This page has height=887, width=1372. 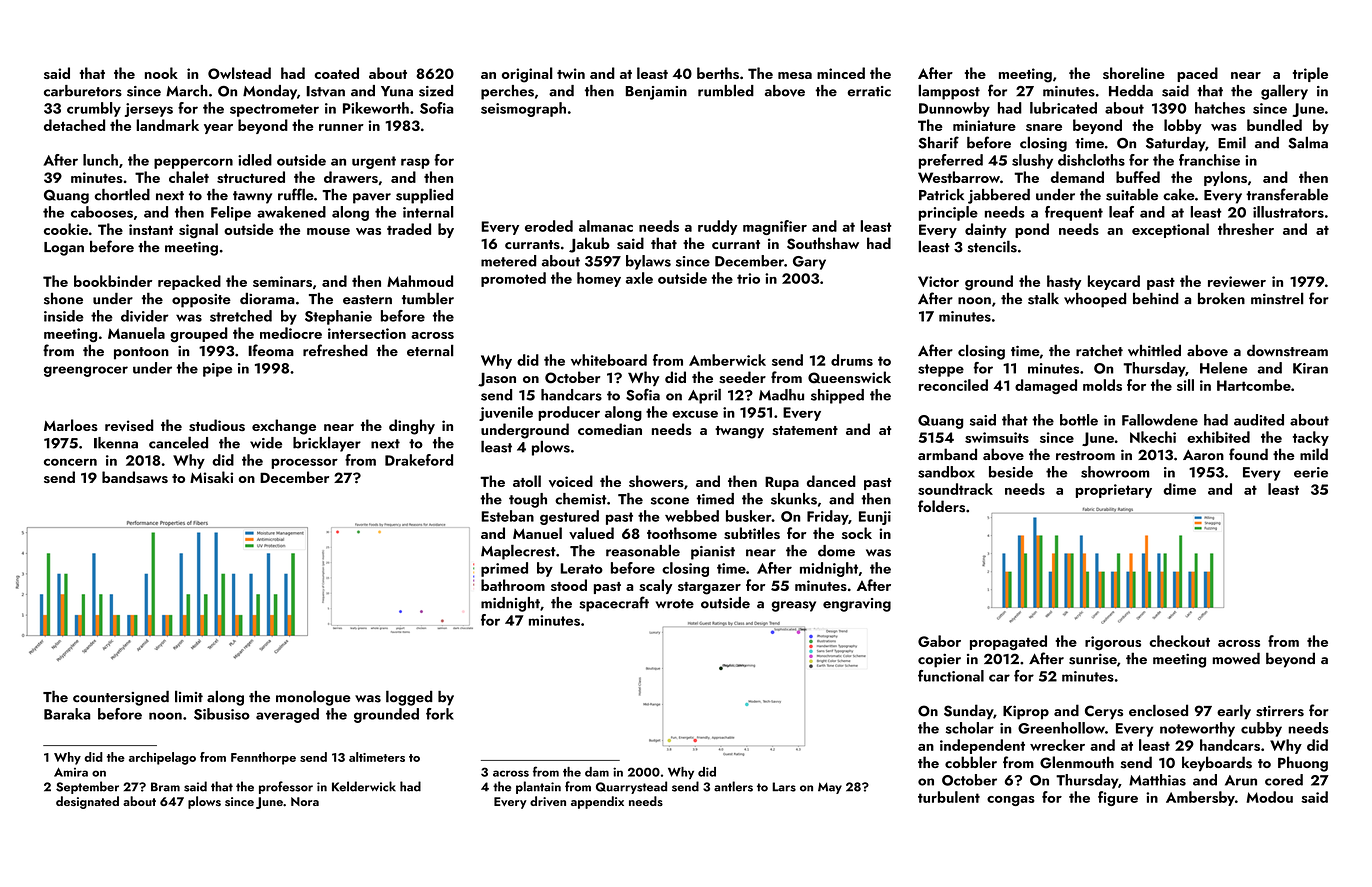 I want to click on pylons, so click(x=1225, y=178).
